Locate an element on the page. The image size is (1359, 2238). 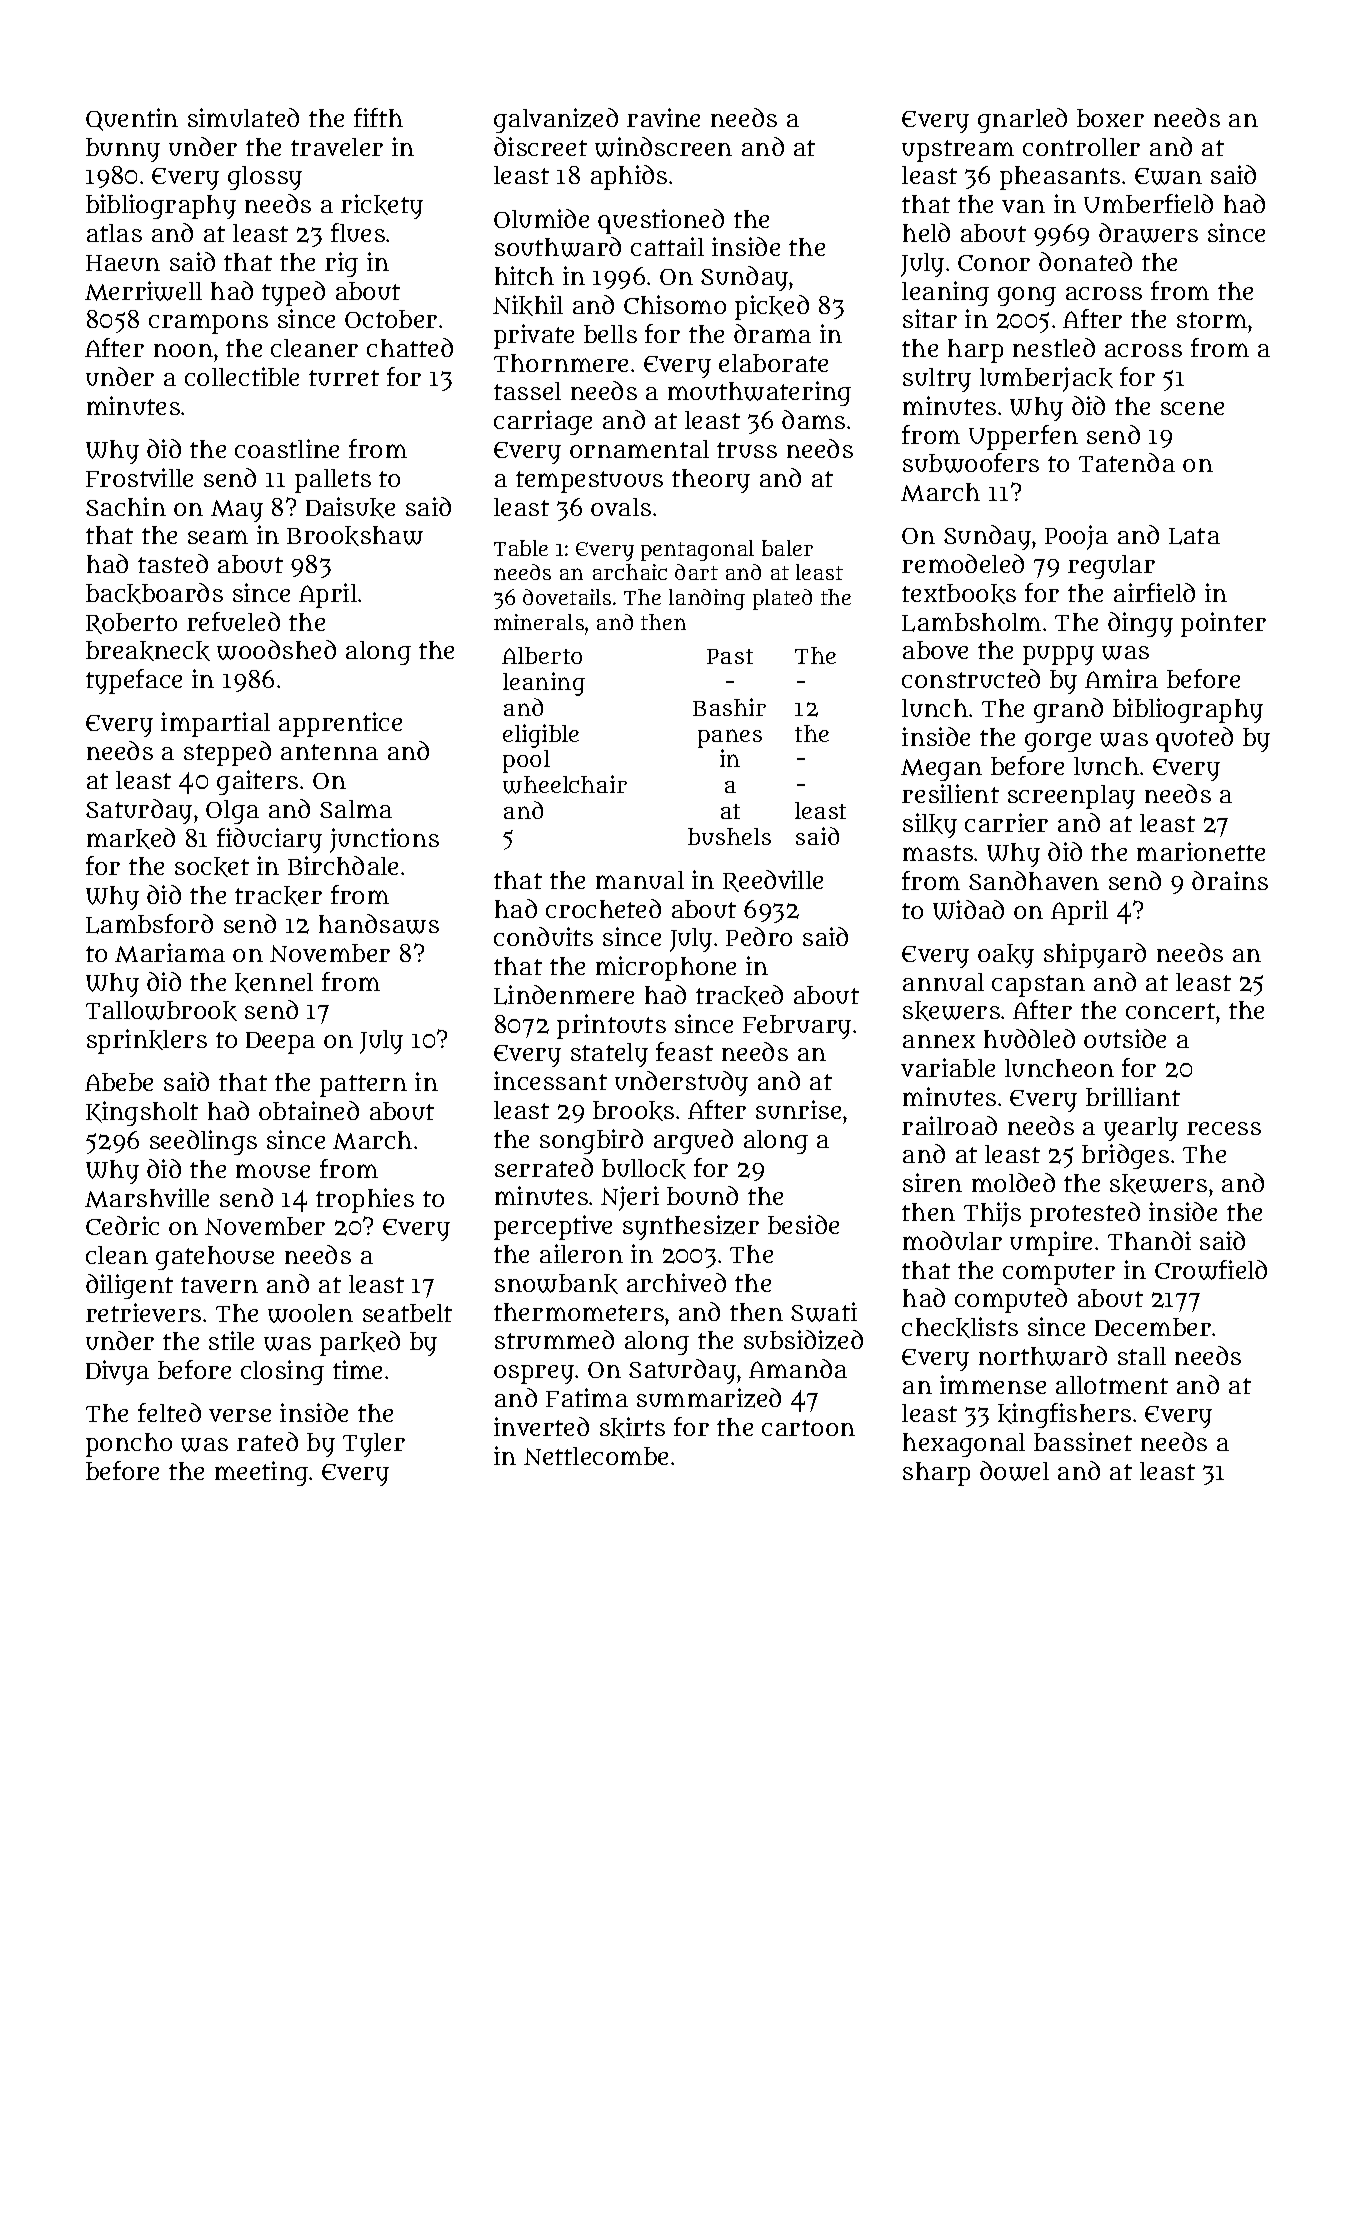
gnarled is located at coordinates (1022, 120).
